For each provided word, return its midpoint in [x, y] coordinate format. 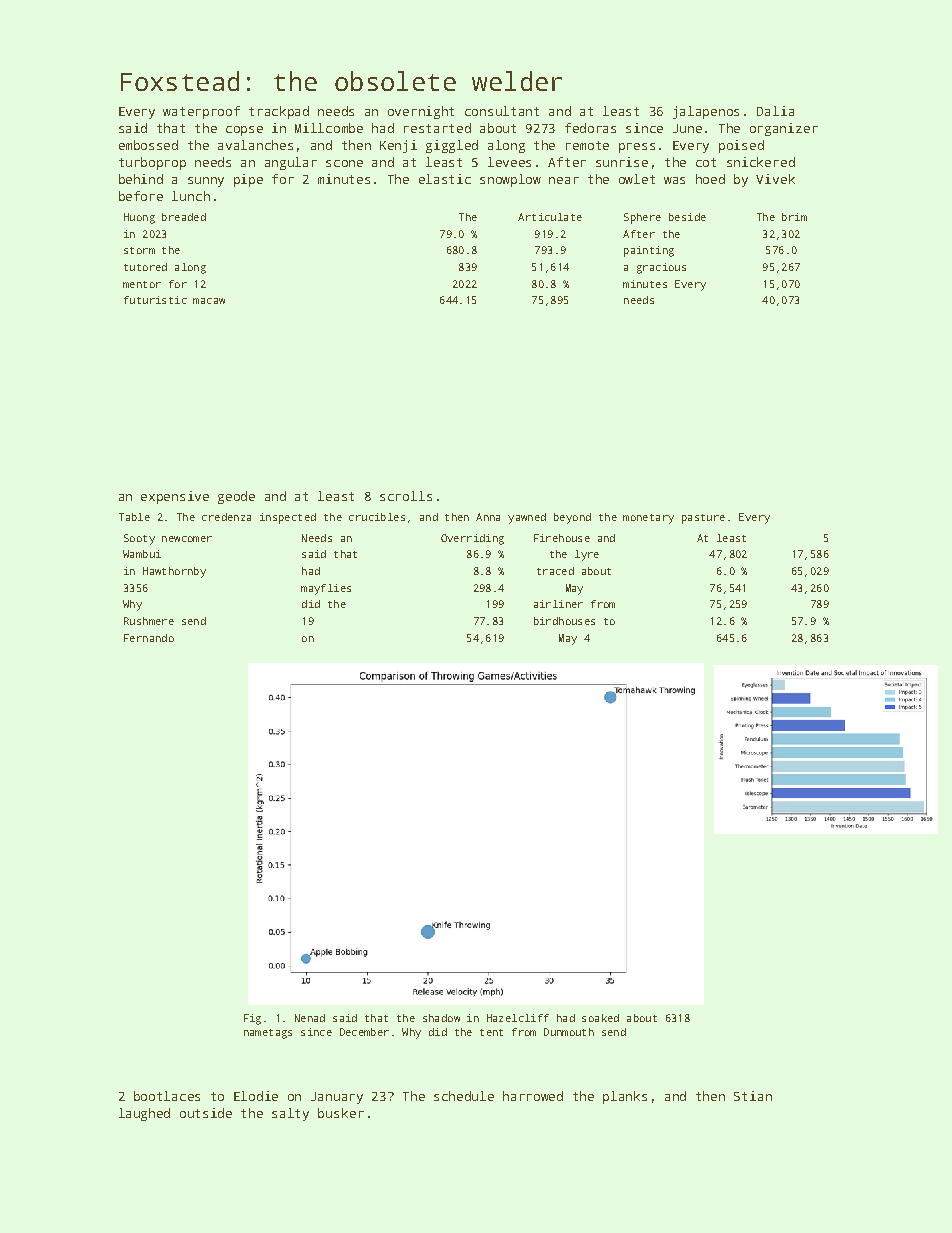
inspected [288, 518]
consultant [502, 111]
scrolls [406, 496]
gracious [661, 268]
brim [794, 217]
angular [291, 163]
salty [290, 1114]
